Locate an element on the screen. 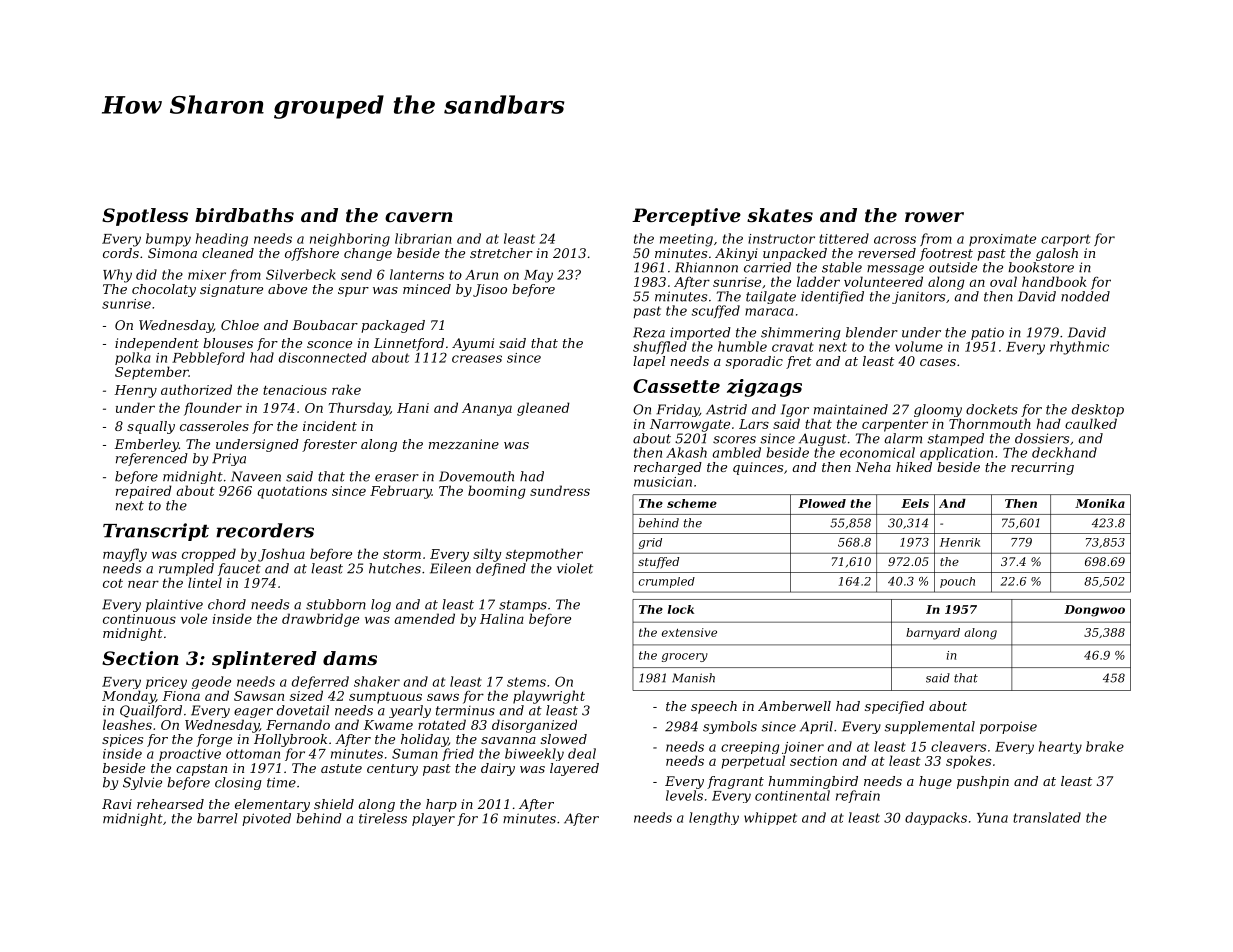 The image size is (1233, 952). lengthy is located at coordinates (714, 818).
